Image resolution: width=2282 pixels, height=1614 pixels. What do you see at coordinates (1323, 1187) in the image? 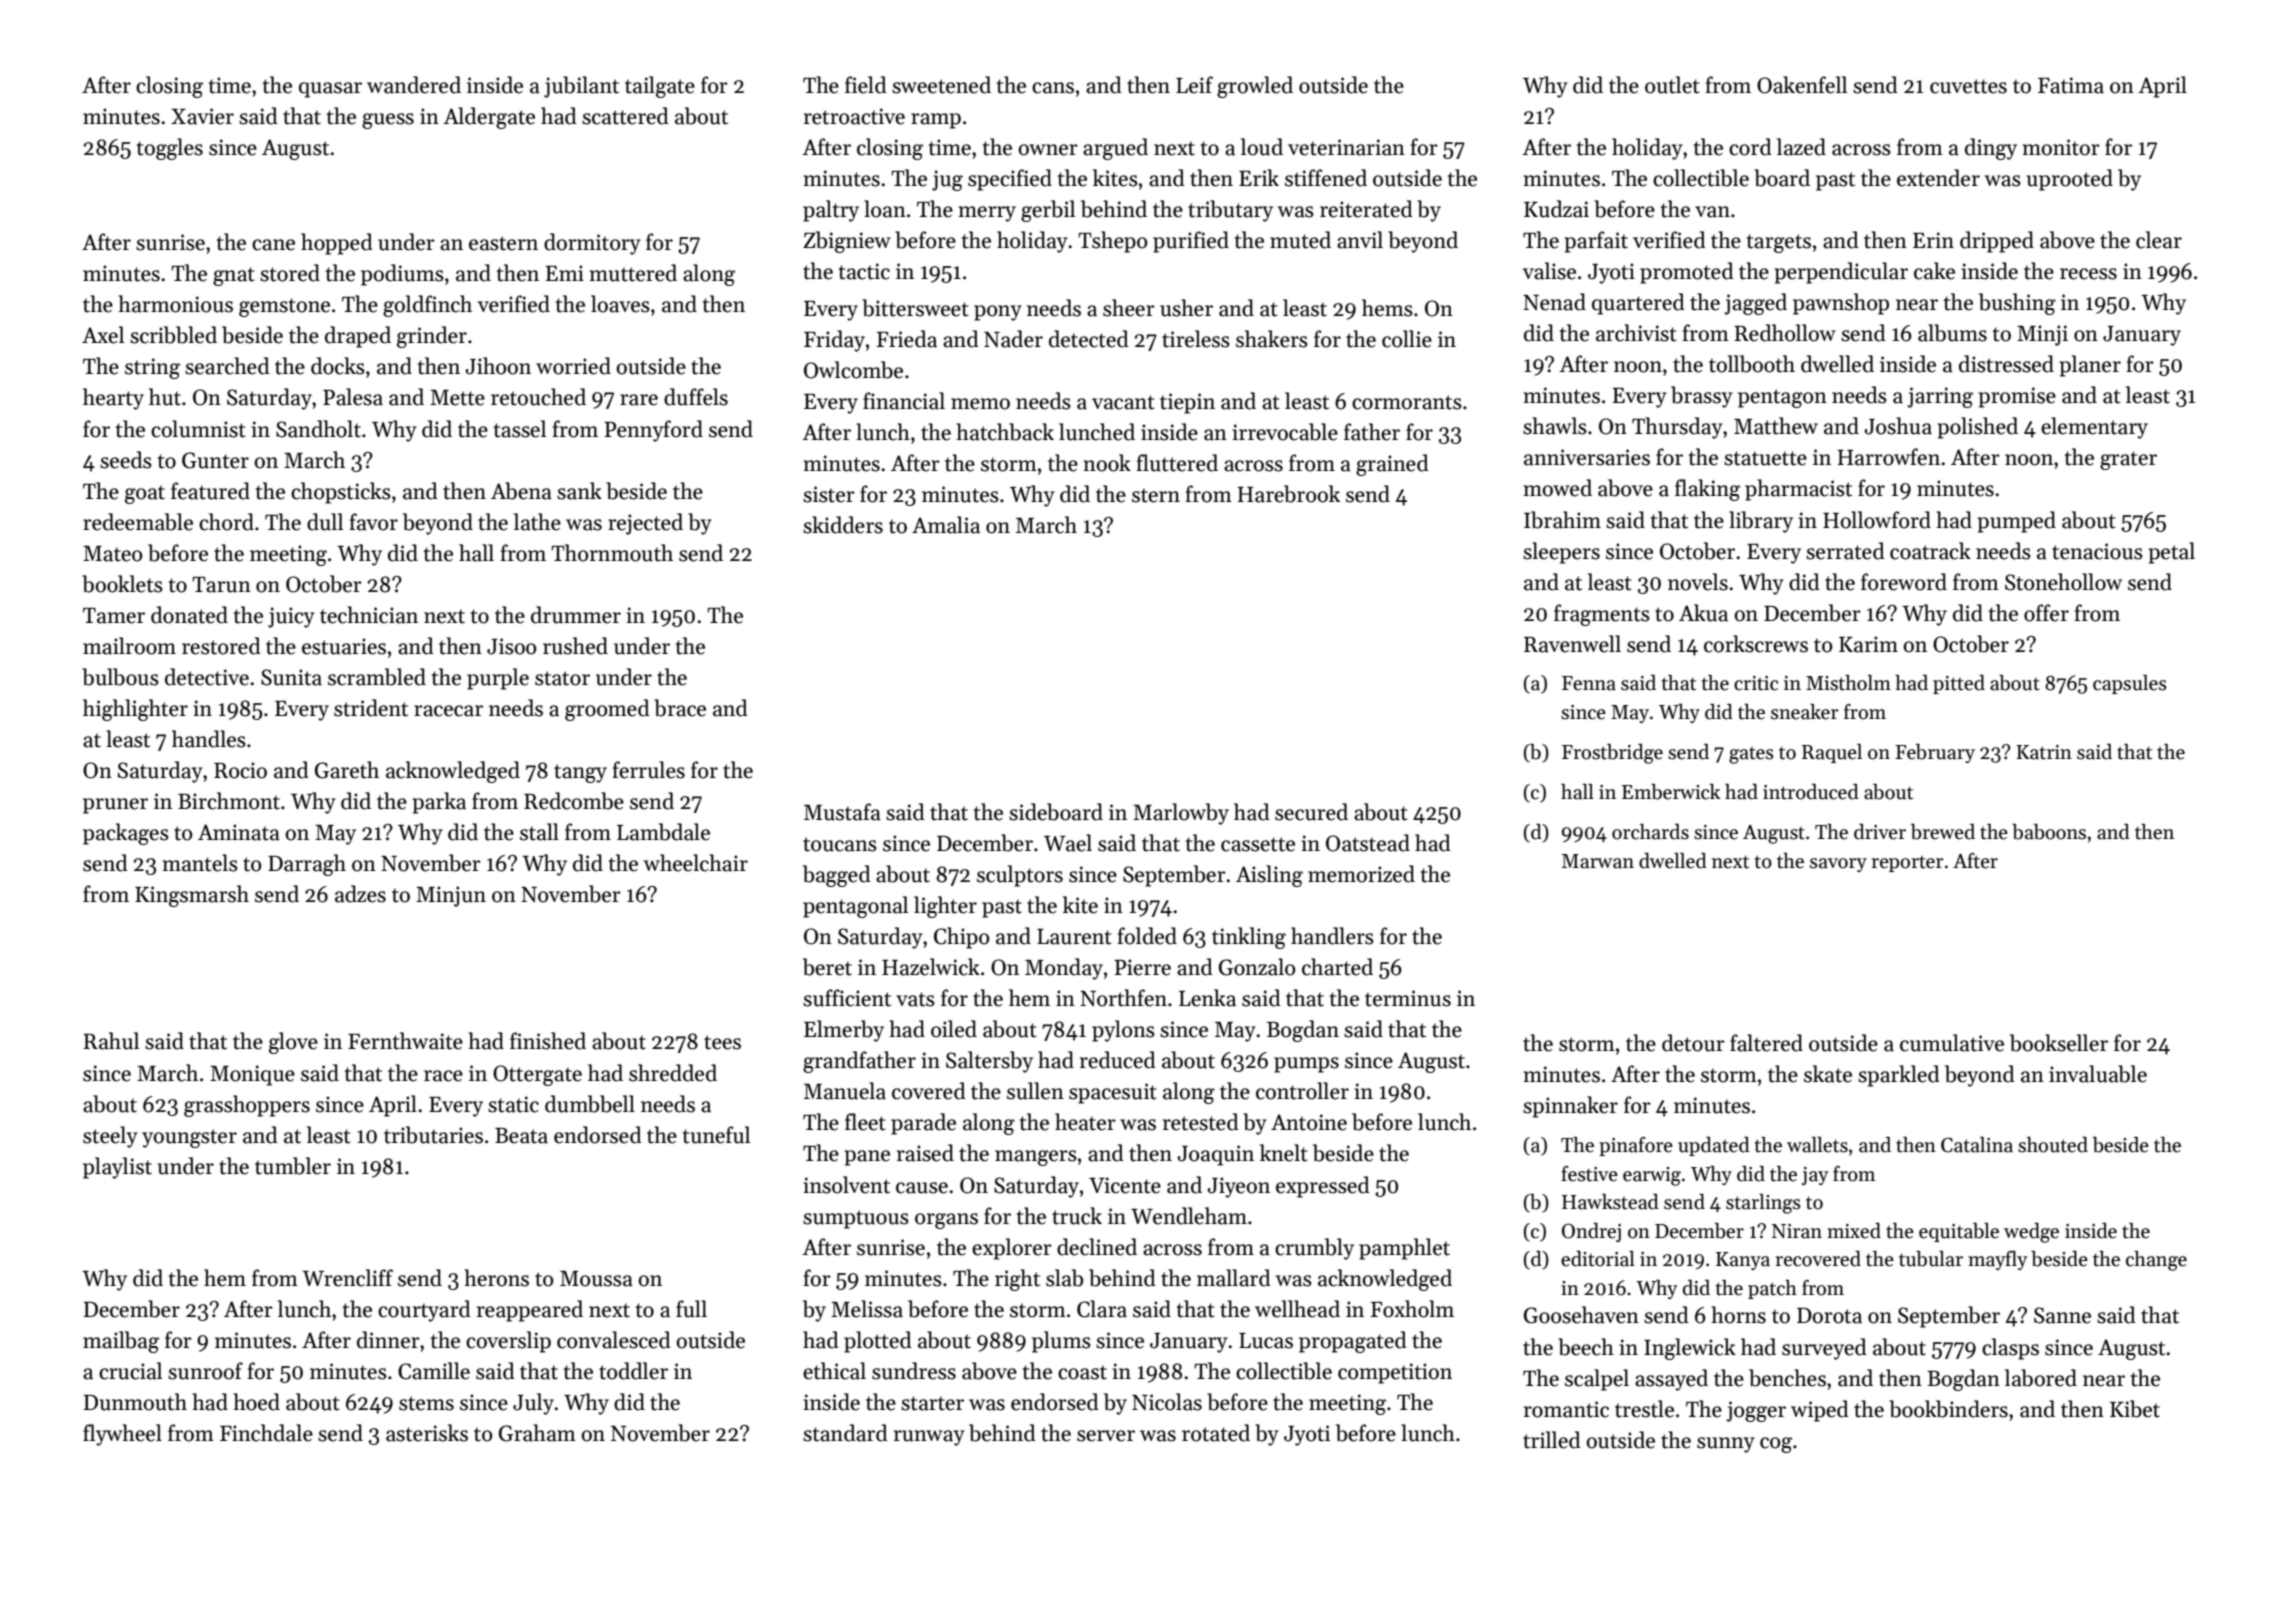
I see `expressed` at bounding box center [1323, 1187].
